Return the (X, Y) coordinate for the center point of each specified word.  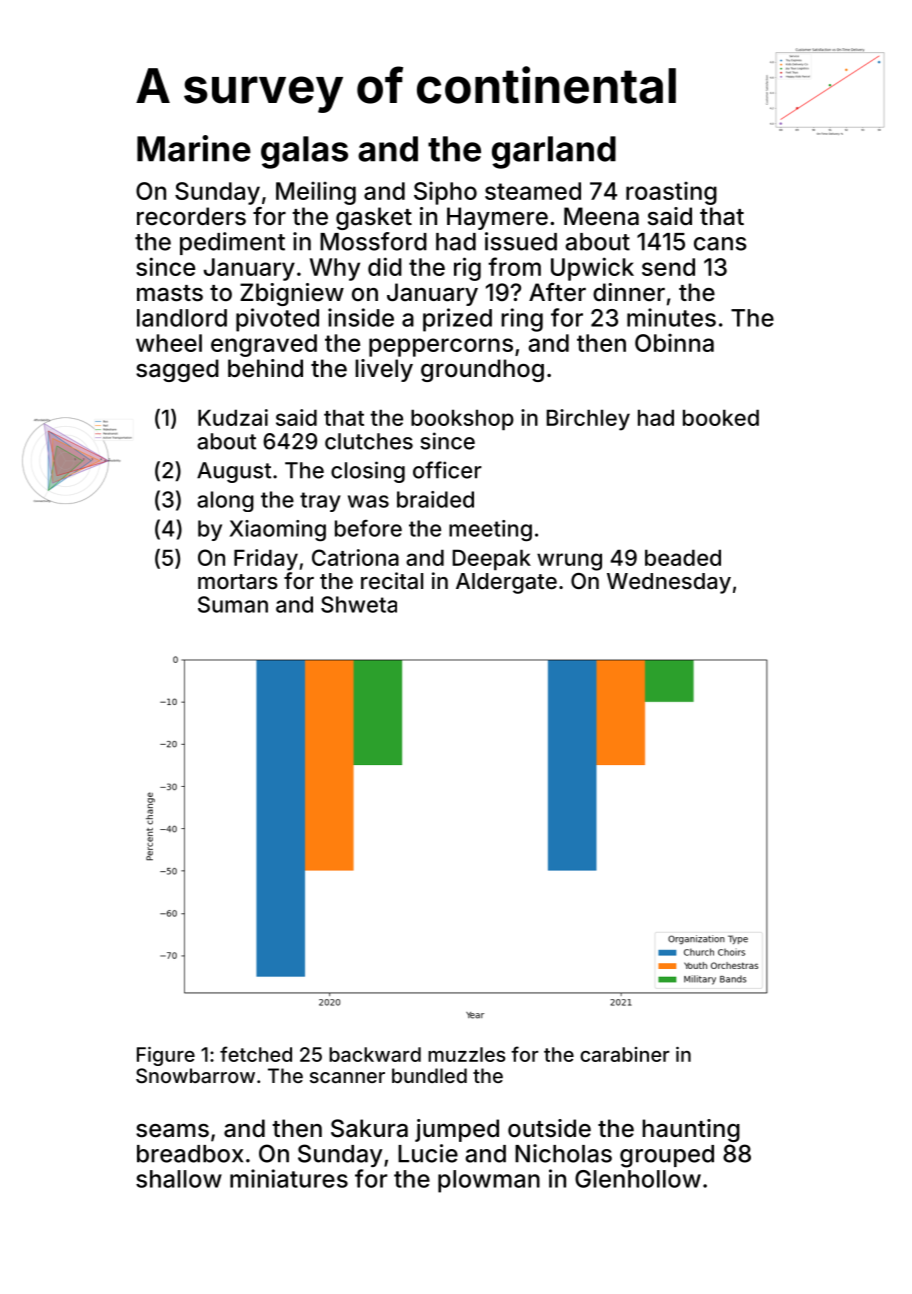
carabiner (625, 1054)
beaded (683, 557)
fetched (256, 1054)
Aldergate (506, 583)
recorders (191, 216)
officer (447, 470)
